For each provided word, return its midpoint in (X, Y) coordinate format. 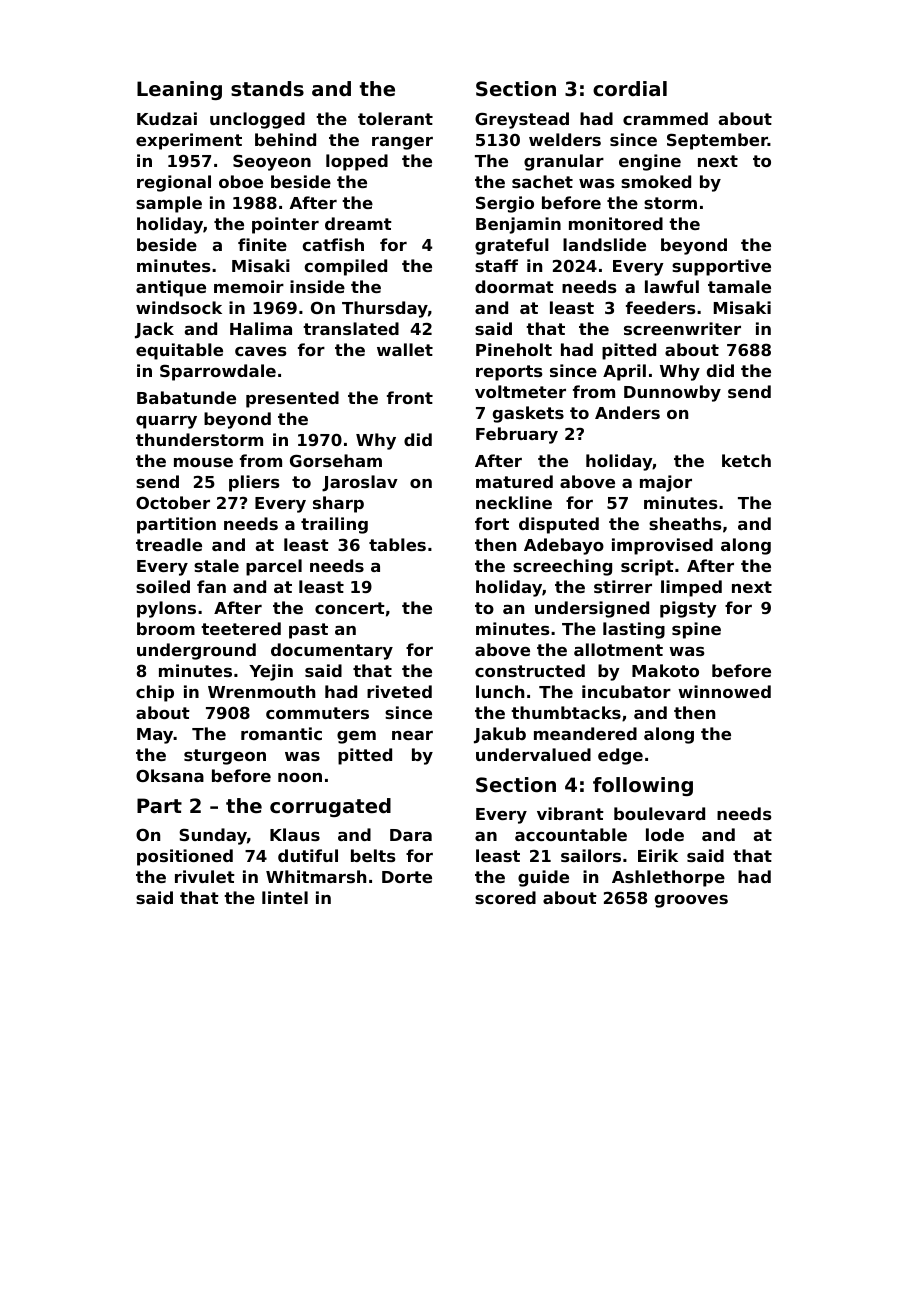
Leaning (179, 90)
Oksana (170, 775)
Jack (154, 330)
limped (691, 588)
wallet (405, 349)
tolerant (395, 118)
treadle (169, 544)
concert (350, 608)
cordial (630, 89)
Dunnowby (672, 393)
